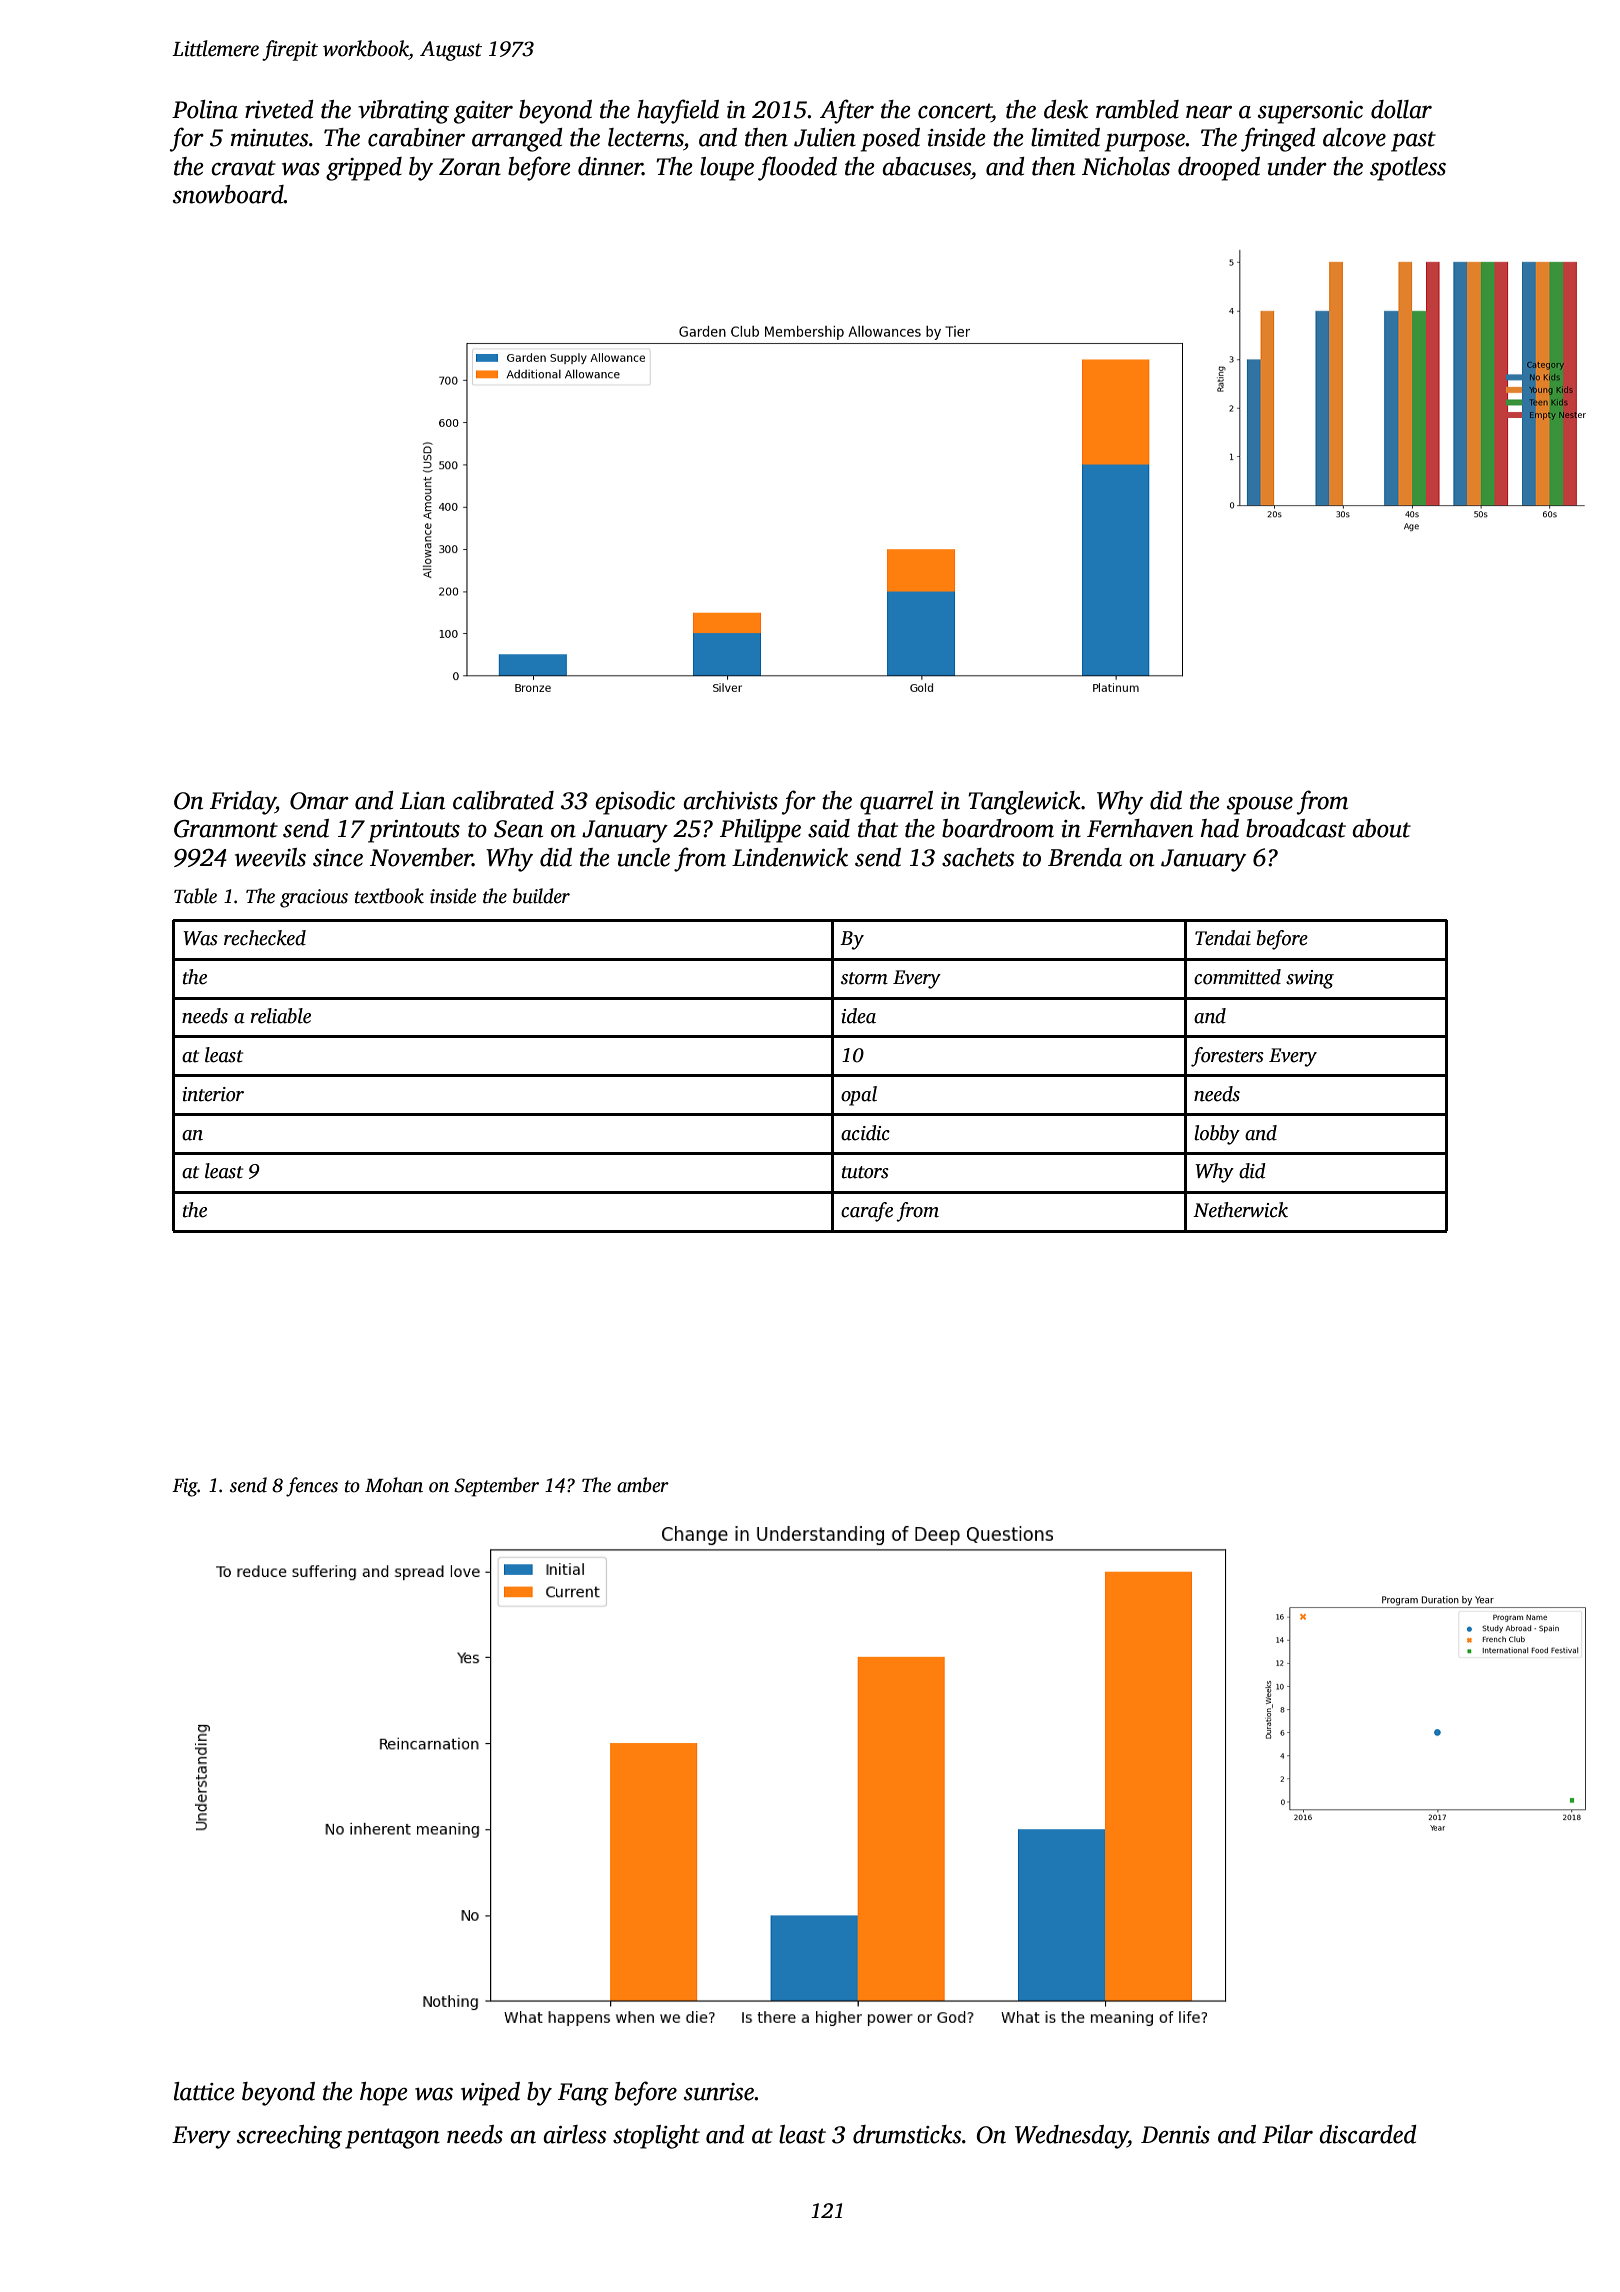  What do you see at coordinates (978, 857) in the document?
I see `sachets` at bounding box center [978, 857].
